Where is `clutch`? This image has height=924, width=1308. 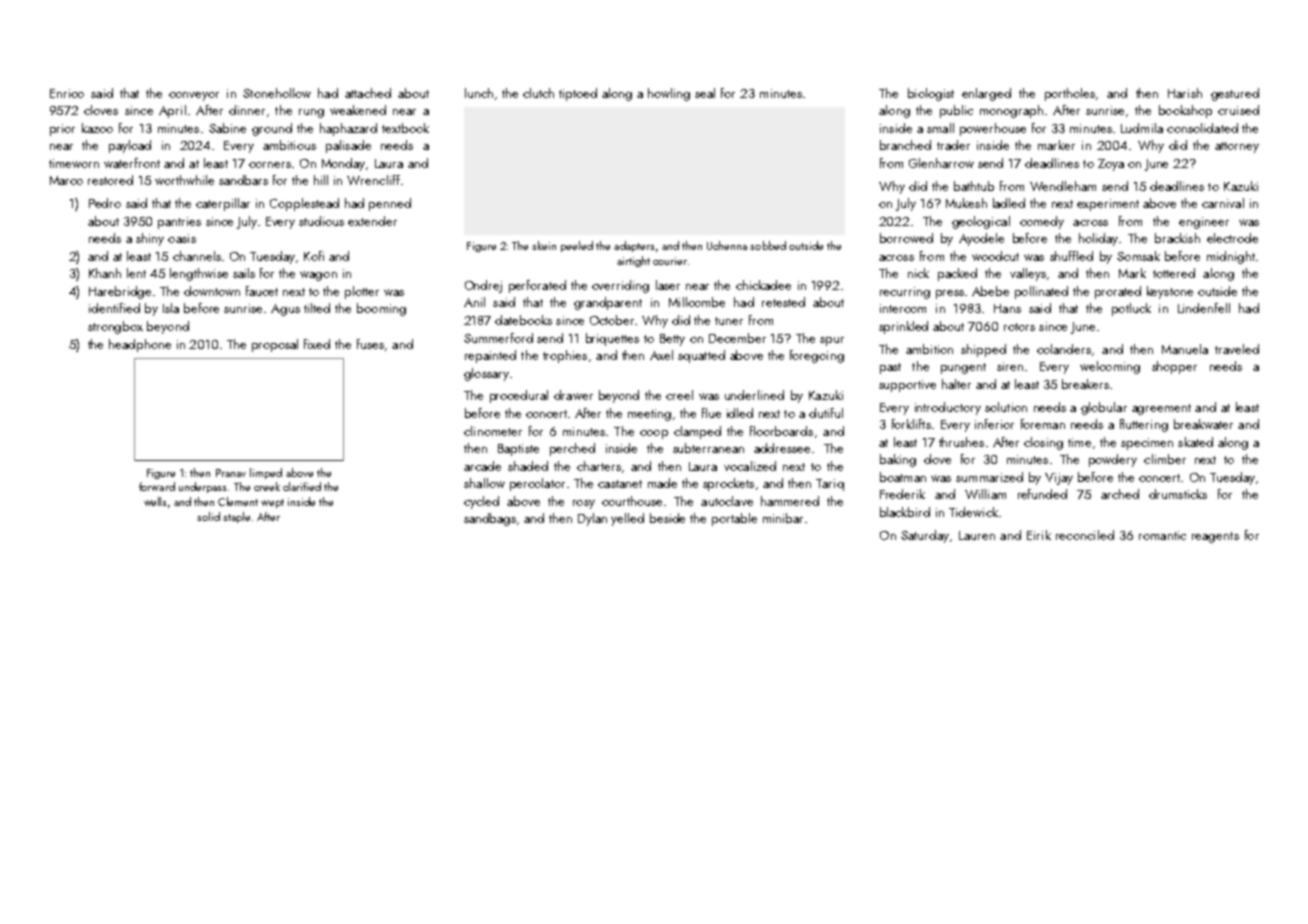
clutch is located at coordinates (538, 93).
